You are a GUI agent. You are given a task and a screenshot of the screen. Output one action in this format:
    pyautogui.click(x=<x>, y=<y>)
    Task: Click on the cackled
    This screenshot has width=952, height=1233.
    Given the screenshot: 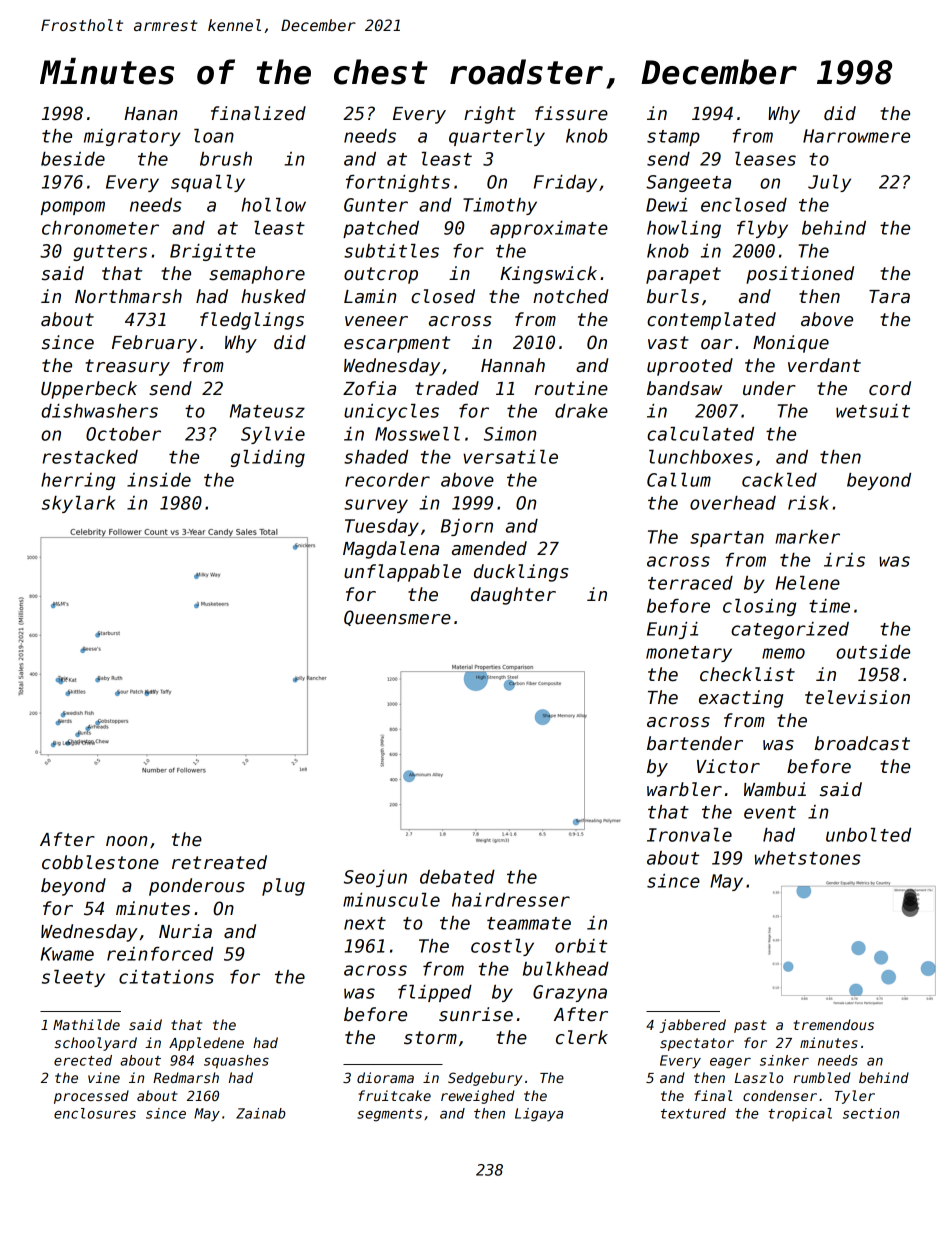 What is the action you would take?
    pyautogui.click(x=779, y=480)
